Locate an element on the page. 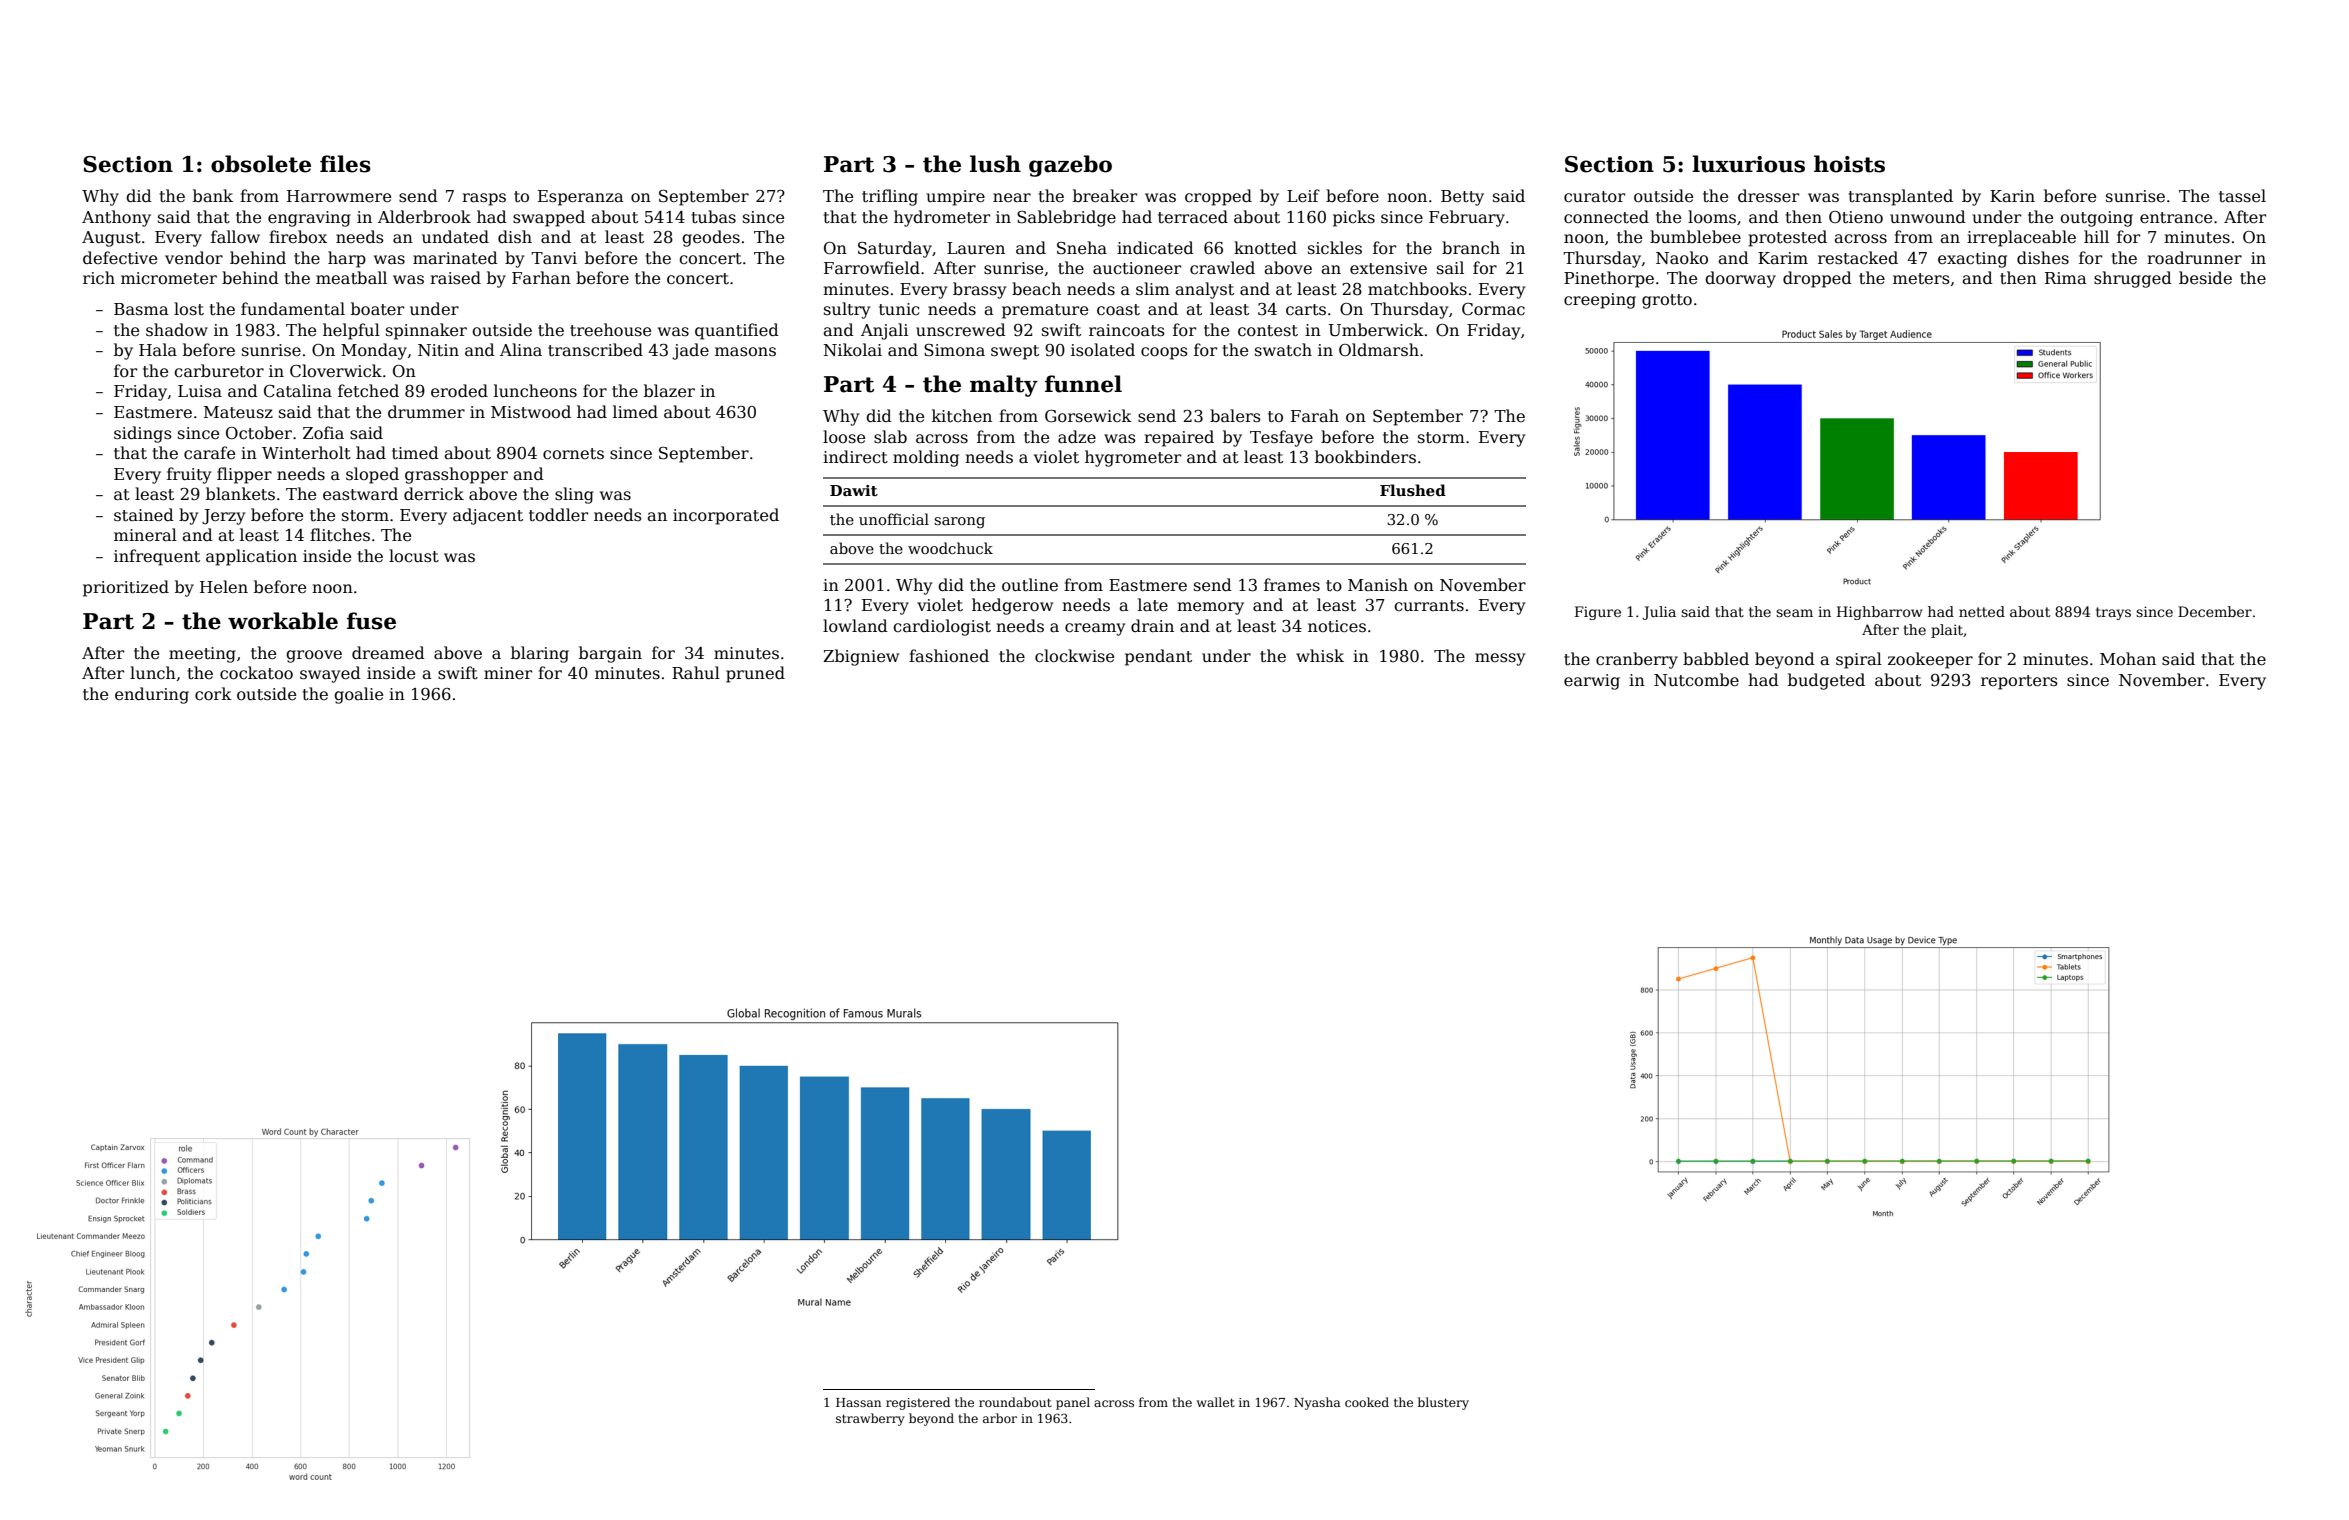  files is located at coordinates (345, 164).
